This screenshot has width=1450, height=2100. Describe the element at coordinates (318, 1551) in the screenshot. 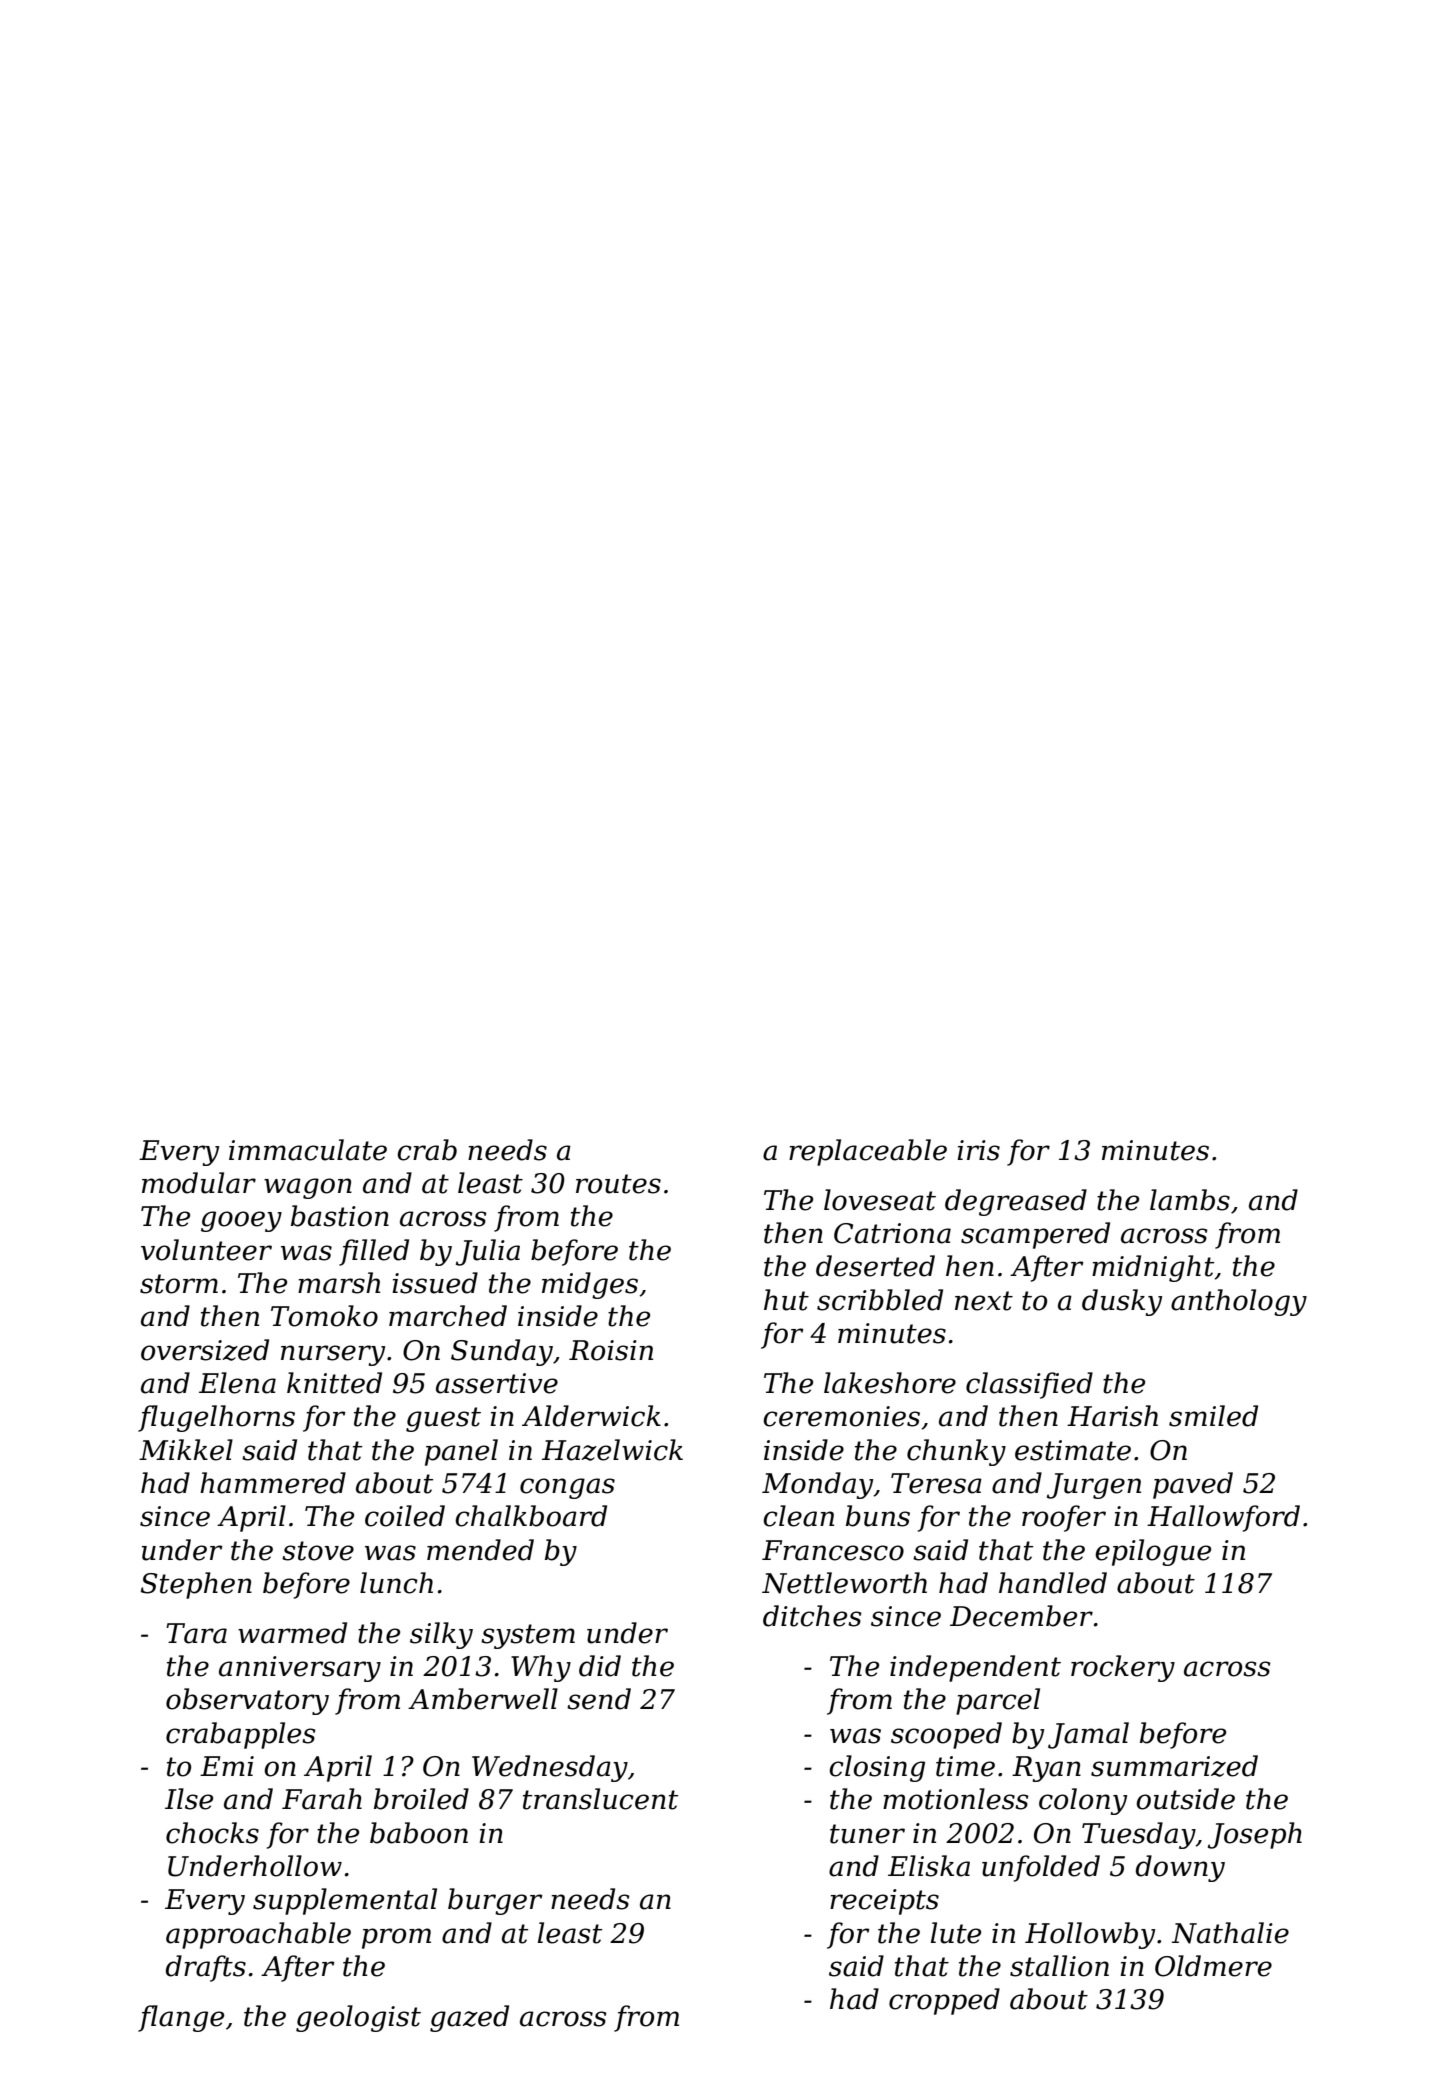

I see `stove` at that location.
